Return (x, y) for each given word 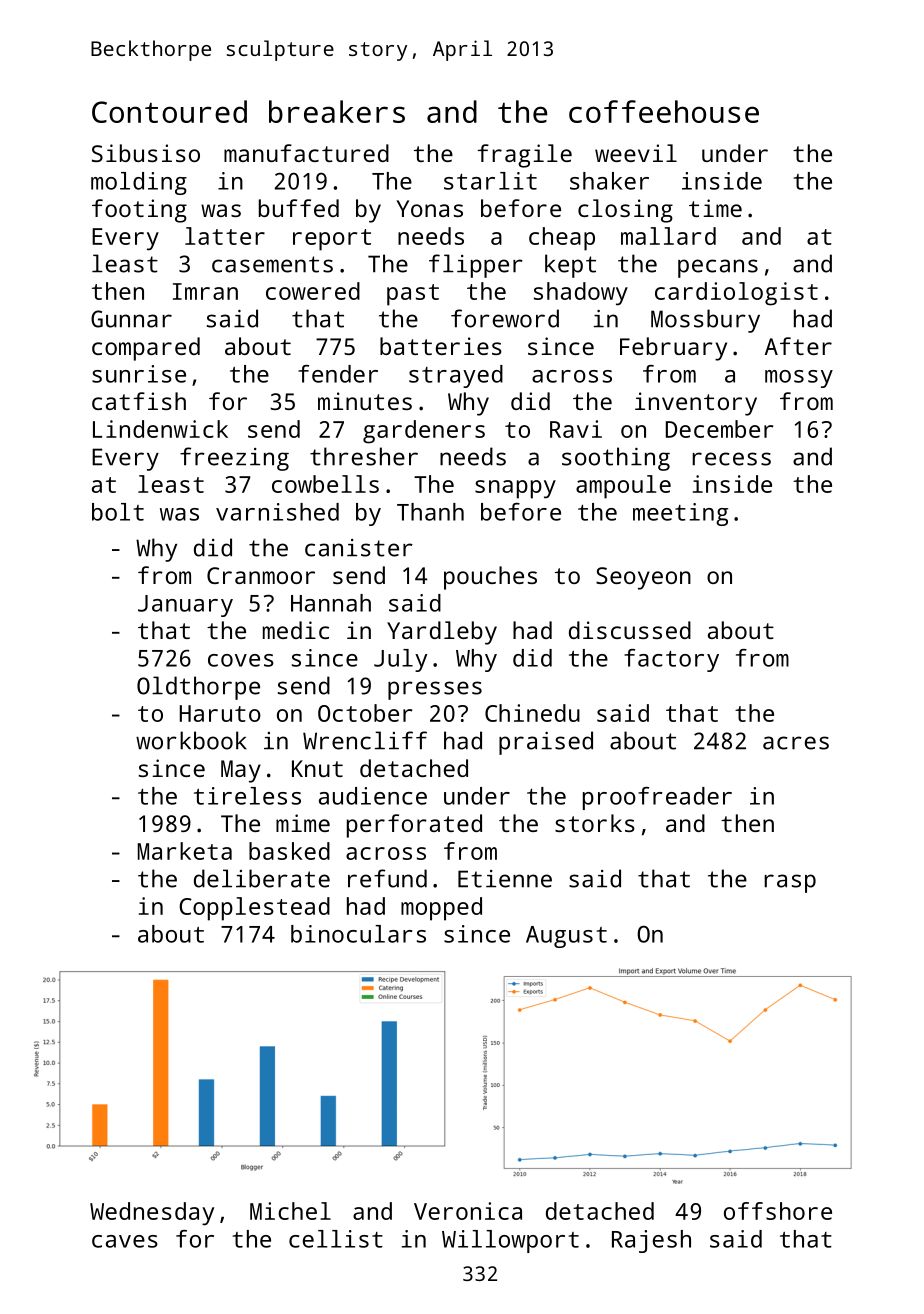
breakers (337, 111)
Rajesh (651, 1241)
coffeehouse (664, 111)
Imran (205, 291)
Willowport (510, 1241)
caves (125, 1241)
